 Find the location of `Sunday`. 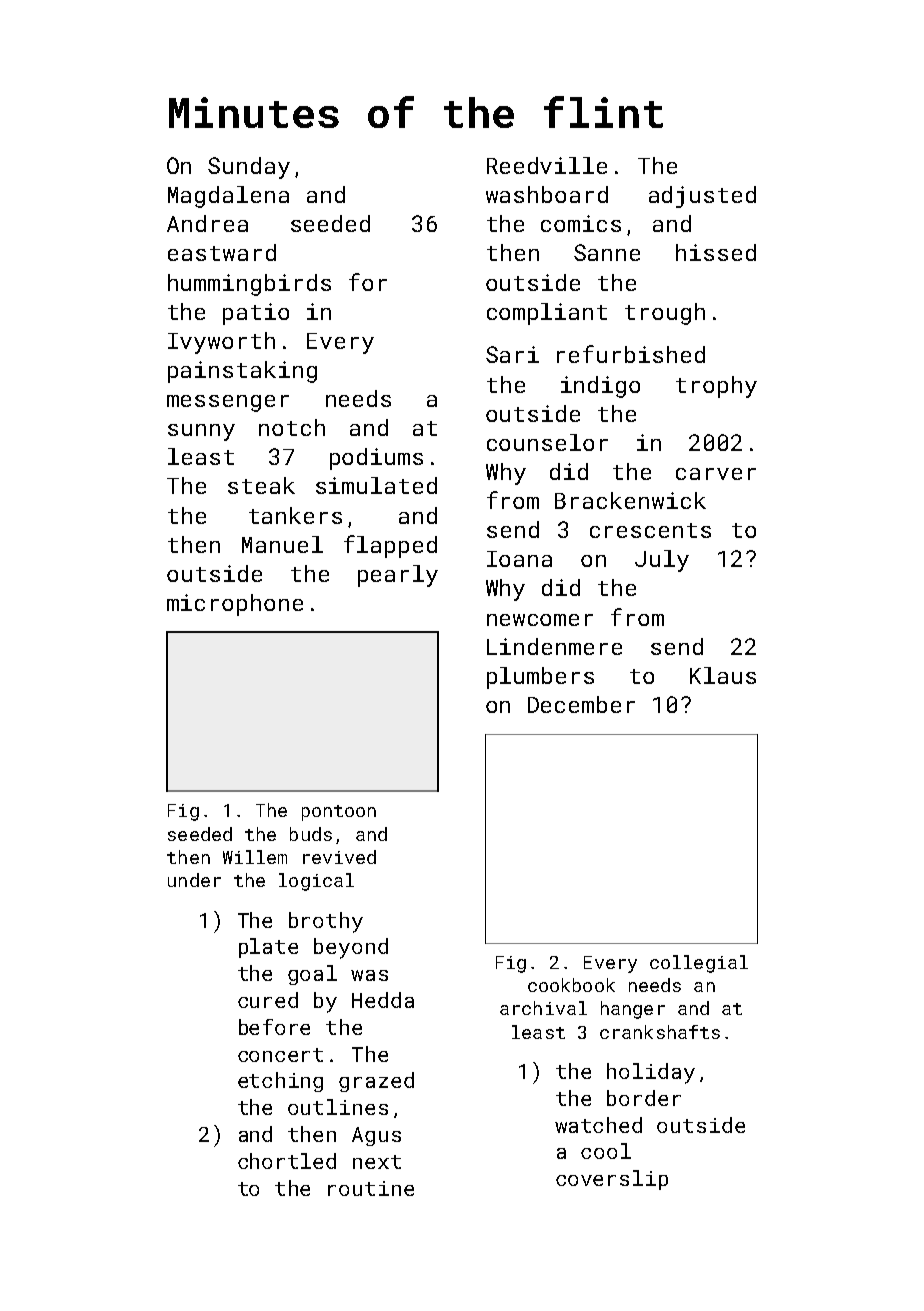

Sunday is located at coordinates (249, 168).
